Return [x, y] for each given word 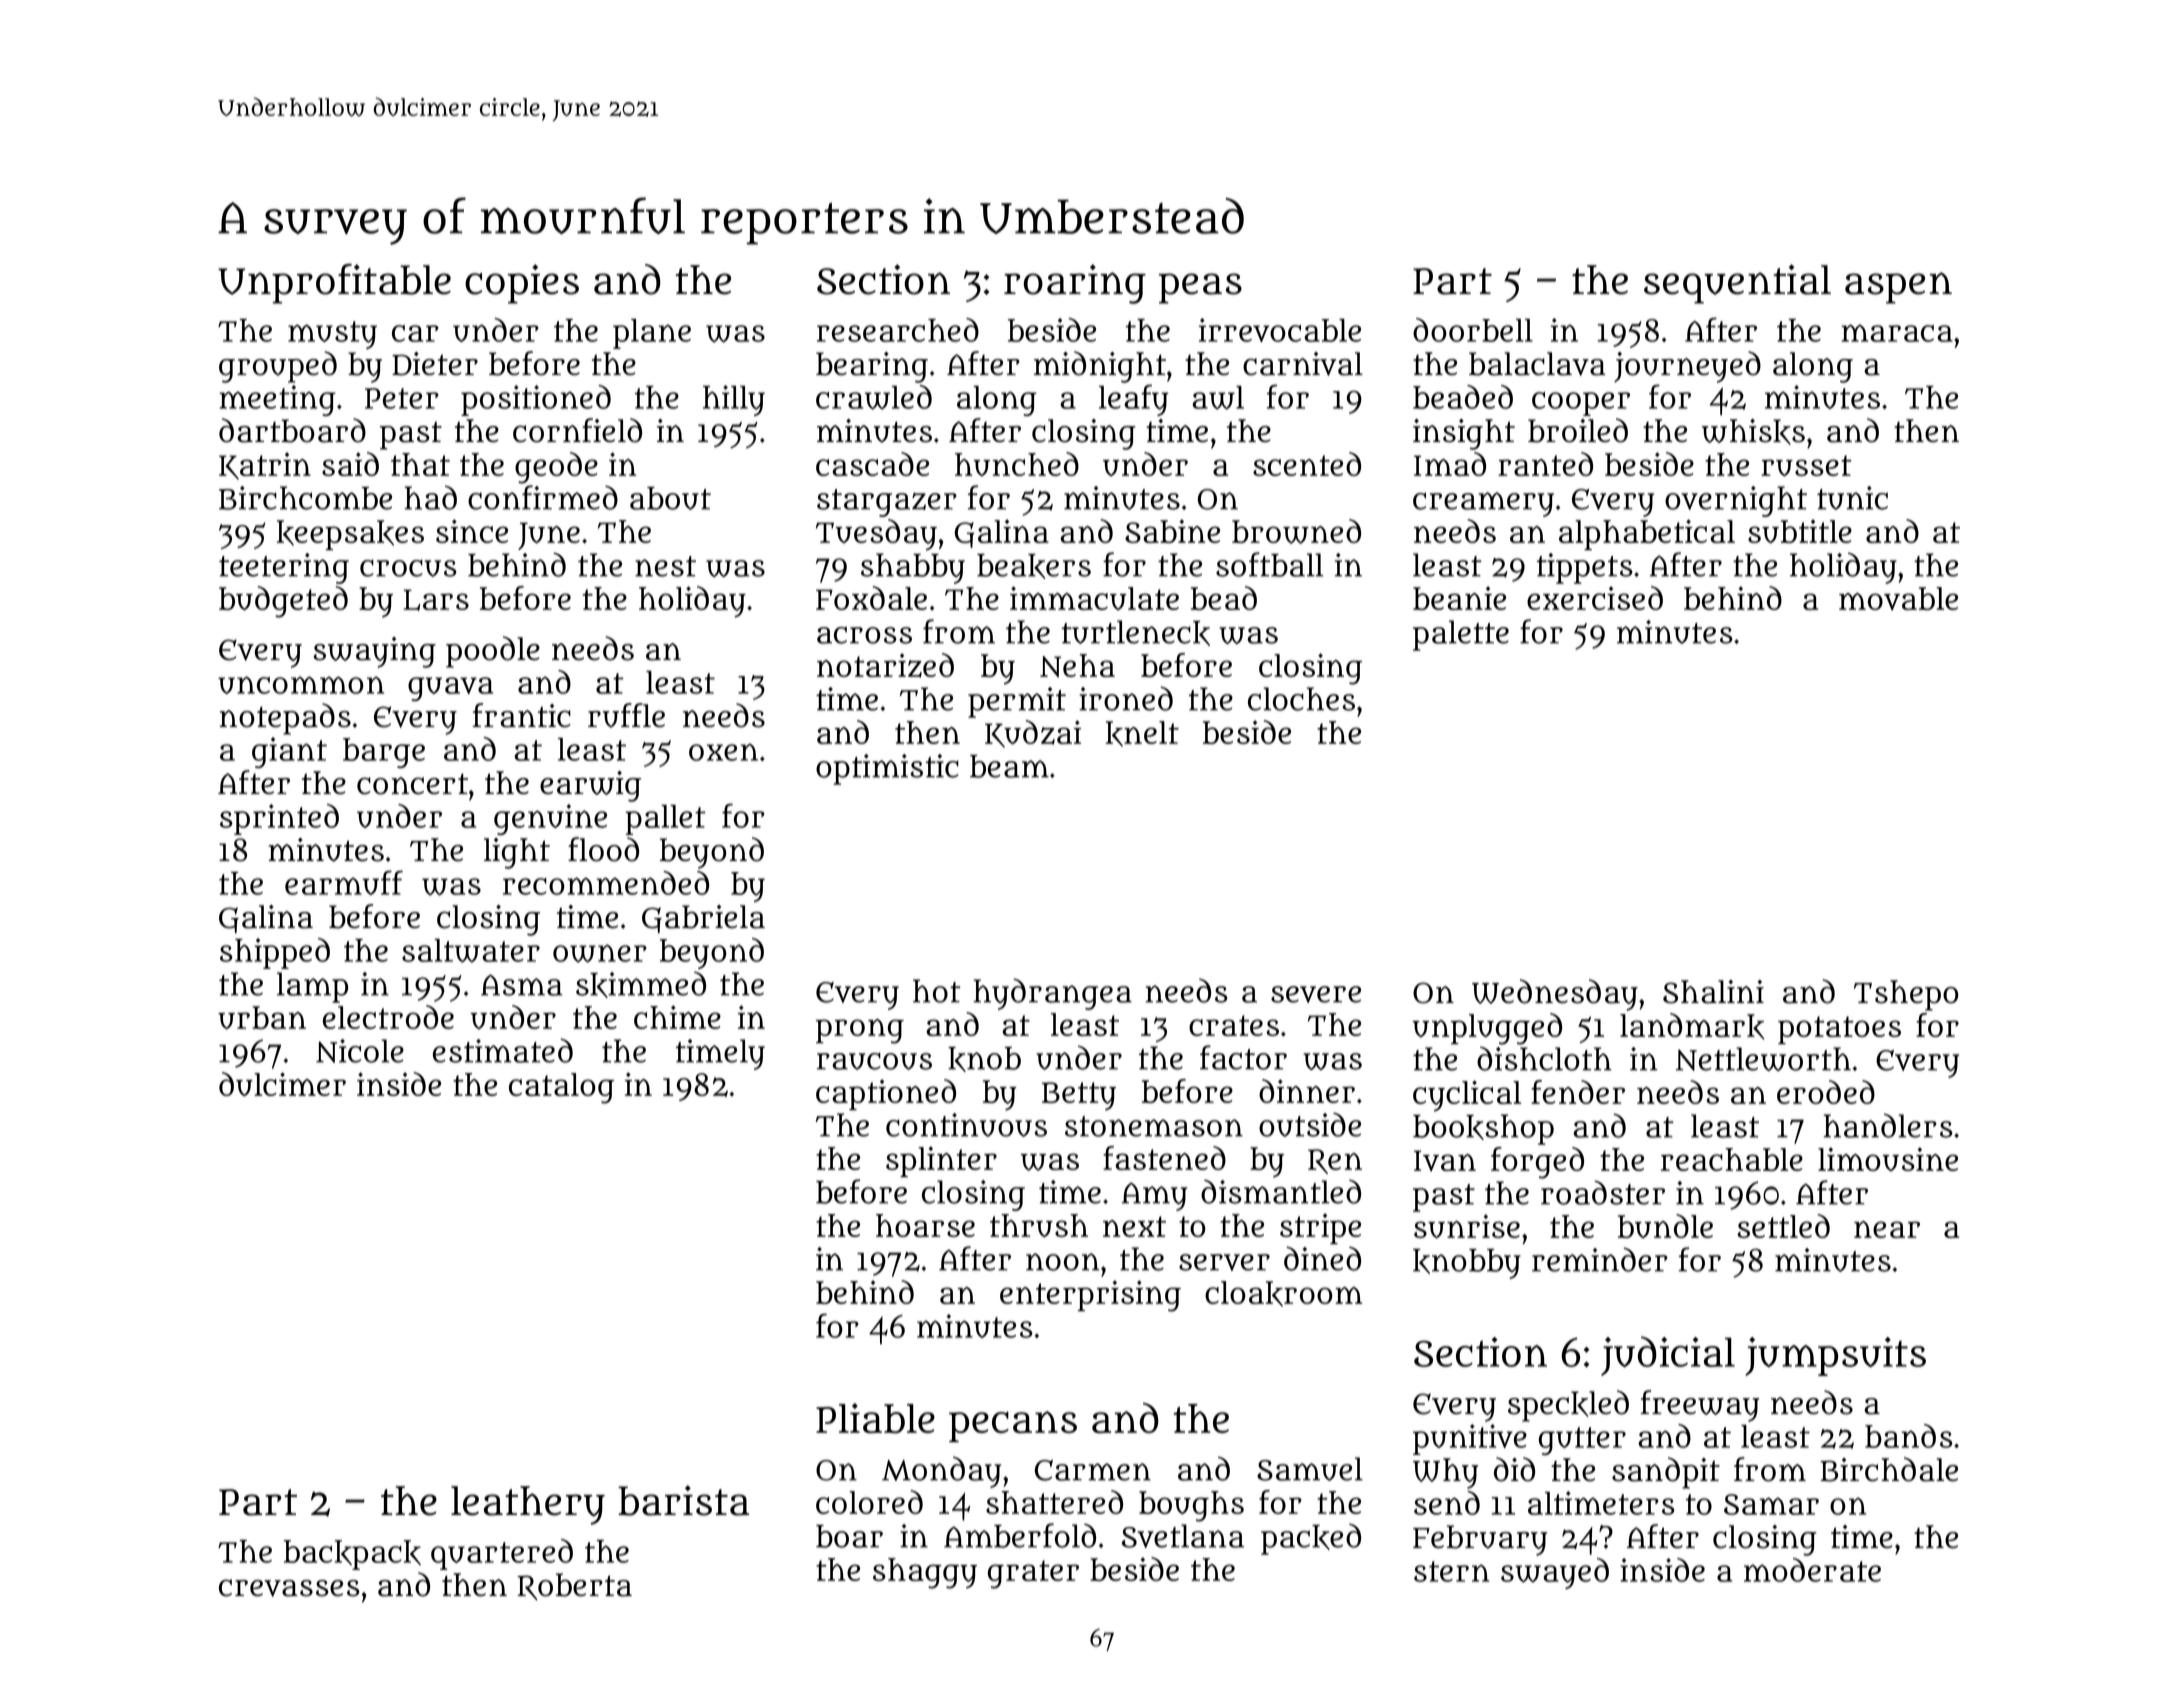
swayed [1555, 1573]
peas [1200, 288]
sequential [1737, 284]
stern [1451, 1571]
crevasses [289, 1588]
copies [522, 284]
